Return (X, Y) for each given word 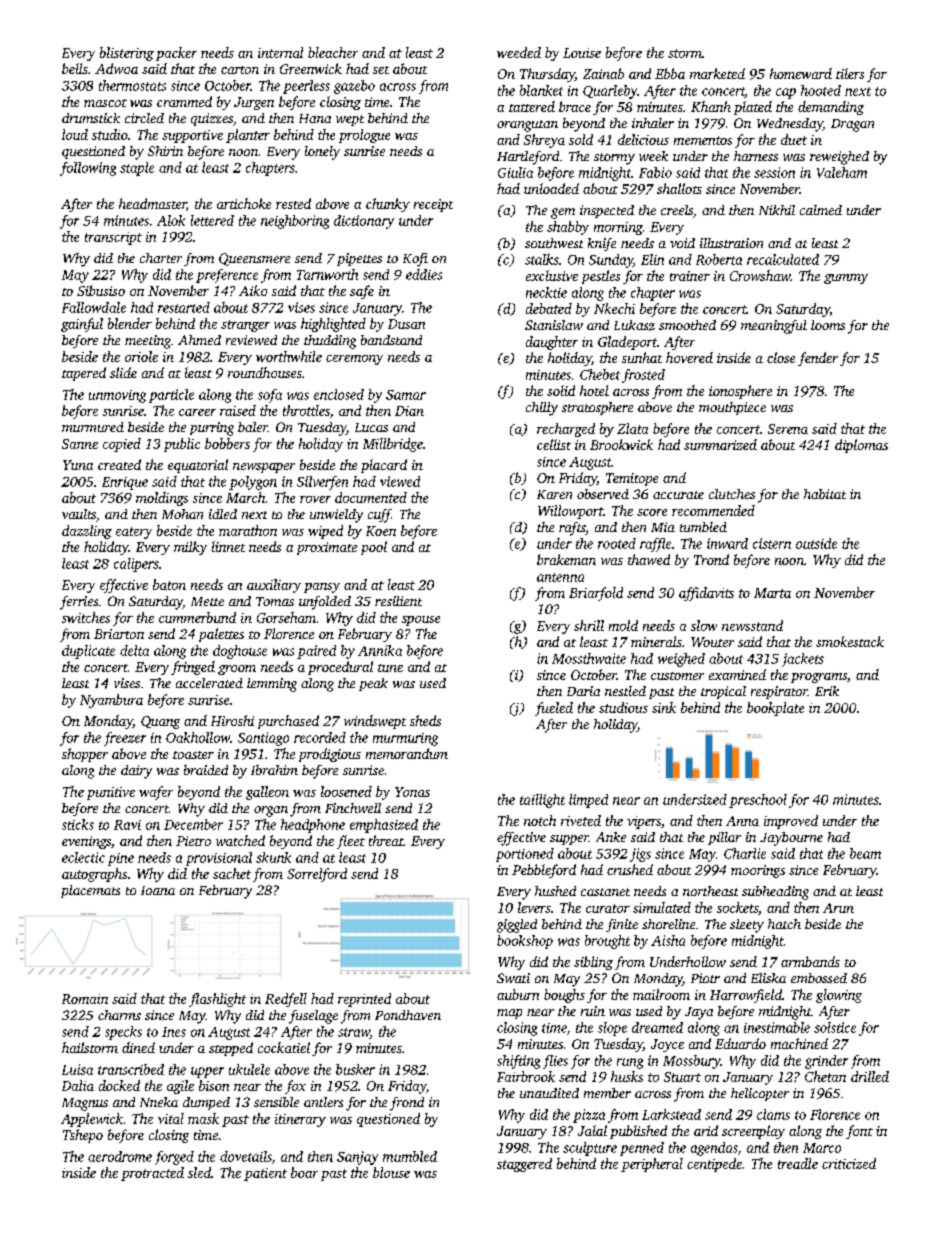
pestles (601, 277)
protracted (152, 1174)
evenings (86, 842)
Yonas (412, 792)
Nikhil (777, 210)
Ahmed (199, 340)
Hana (315, 118)
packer (176, 54)
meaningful (774, 327)
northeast (710, 891)
